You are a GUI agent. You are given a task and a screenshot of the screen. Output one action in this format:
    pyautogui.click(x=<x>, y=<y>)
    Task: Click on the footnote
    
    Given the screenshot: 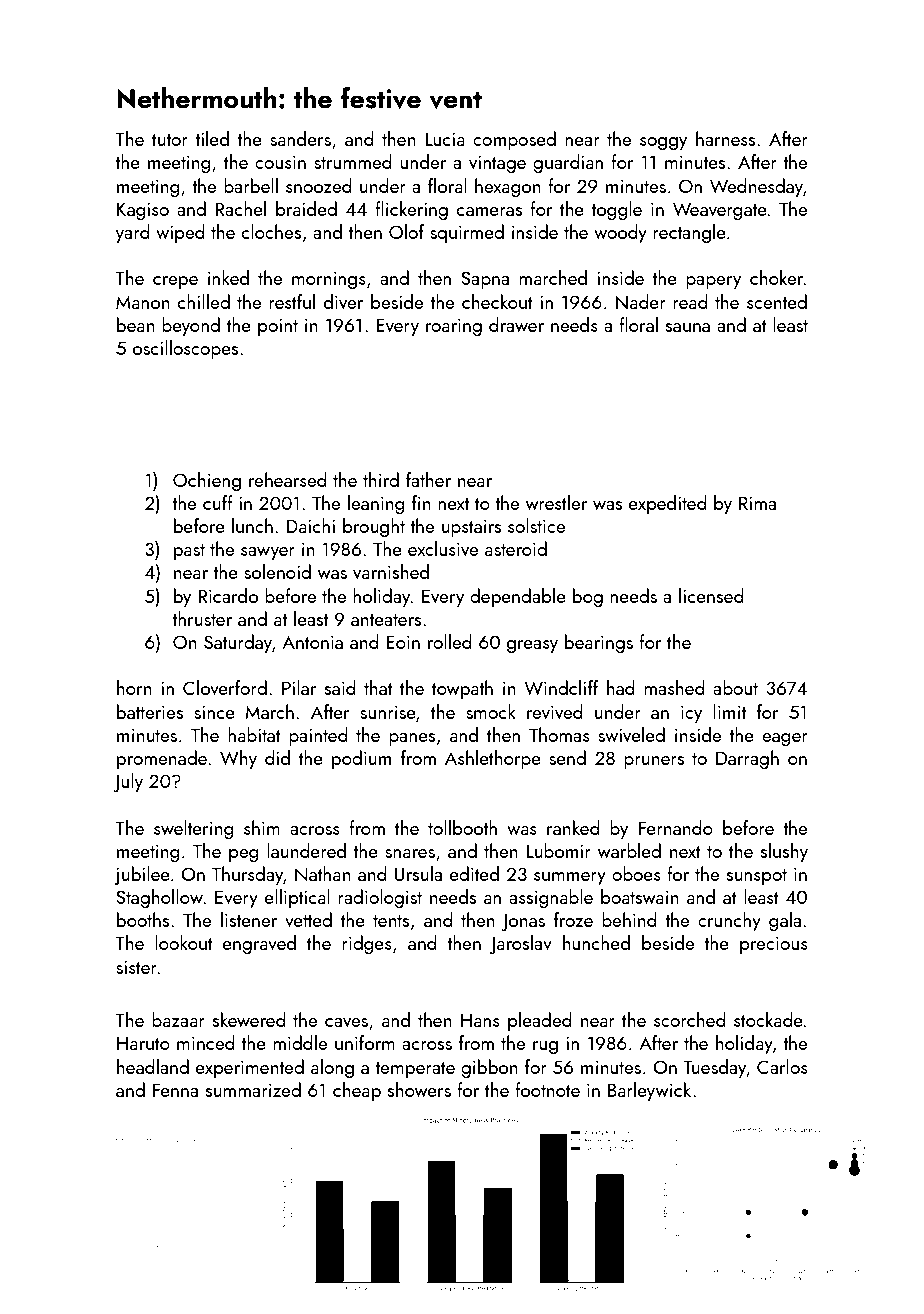 What is the action you would take?
    pyautogui.click(x=547, y=1089)
